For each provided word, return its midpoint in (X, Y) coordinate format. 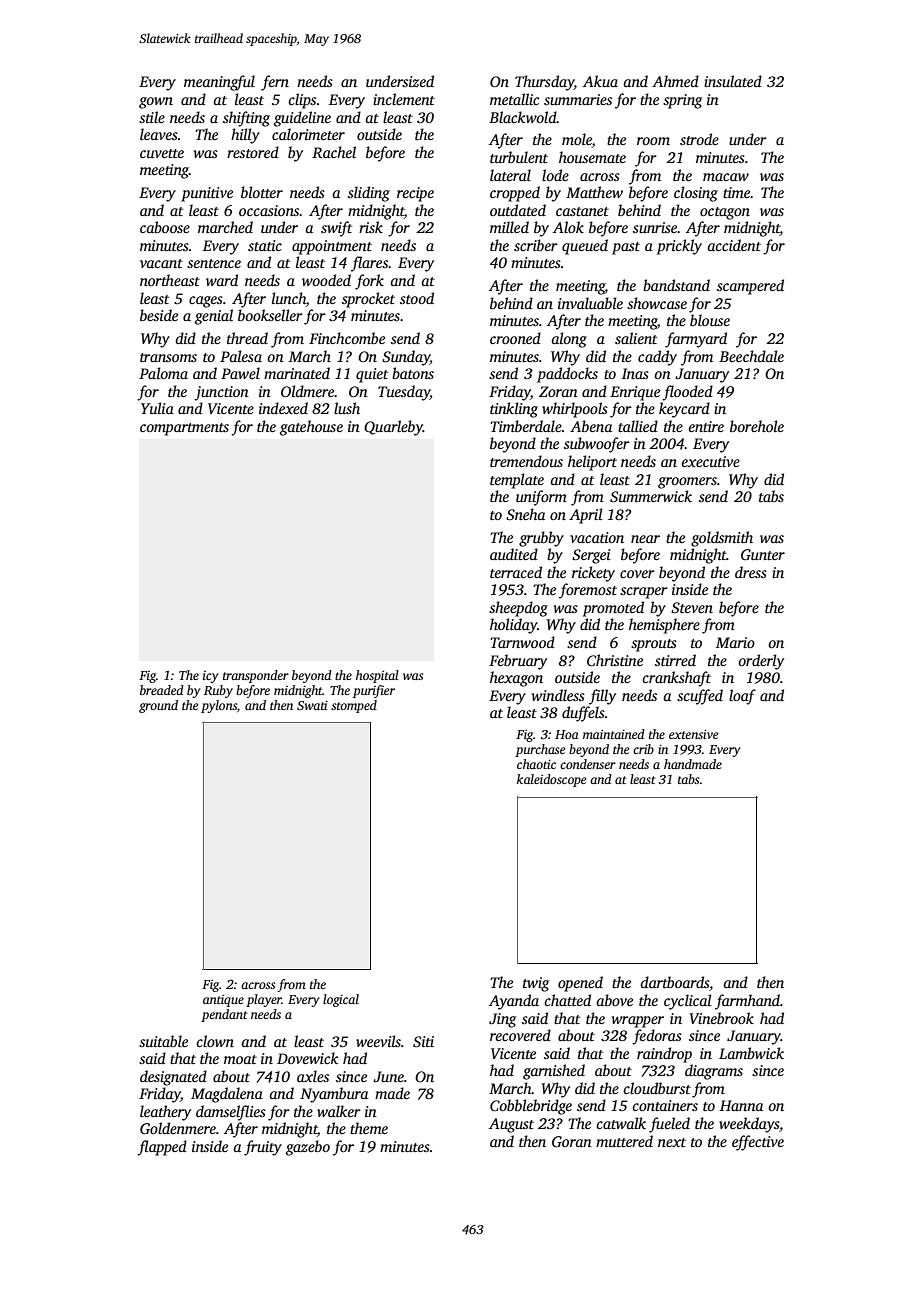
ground (158, 706)
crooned (515, 338)
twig (536, 984)
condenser (588, 764)
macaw (726, 177)
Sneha (525, 514)
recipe (415, 194)
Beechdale (751, 356)
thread (247, 338)
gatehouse (311, 428)
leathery (165, 1113)
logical (341, 1000)
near (645, 539)
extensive (693, 734)
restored (253, 152)
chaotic (536, 764)
